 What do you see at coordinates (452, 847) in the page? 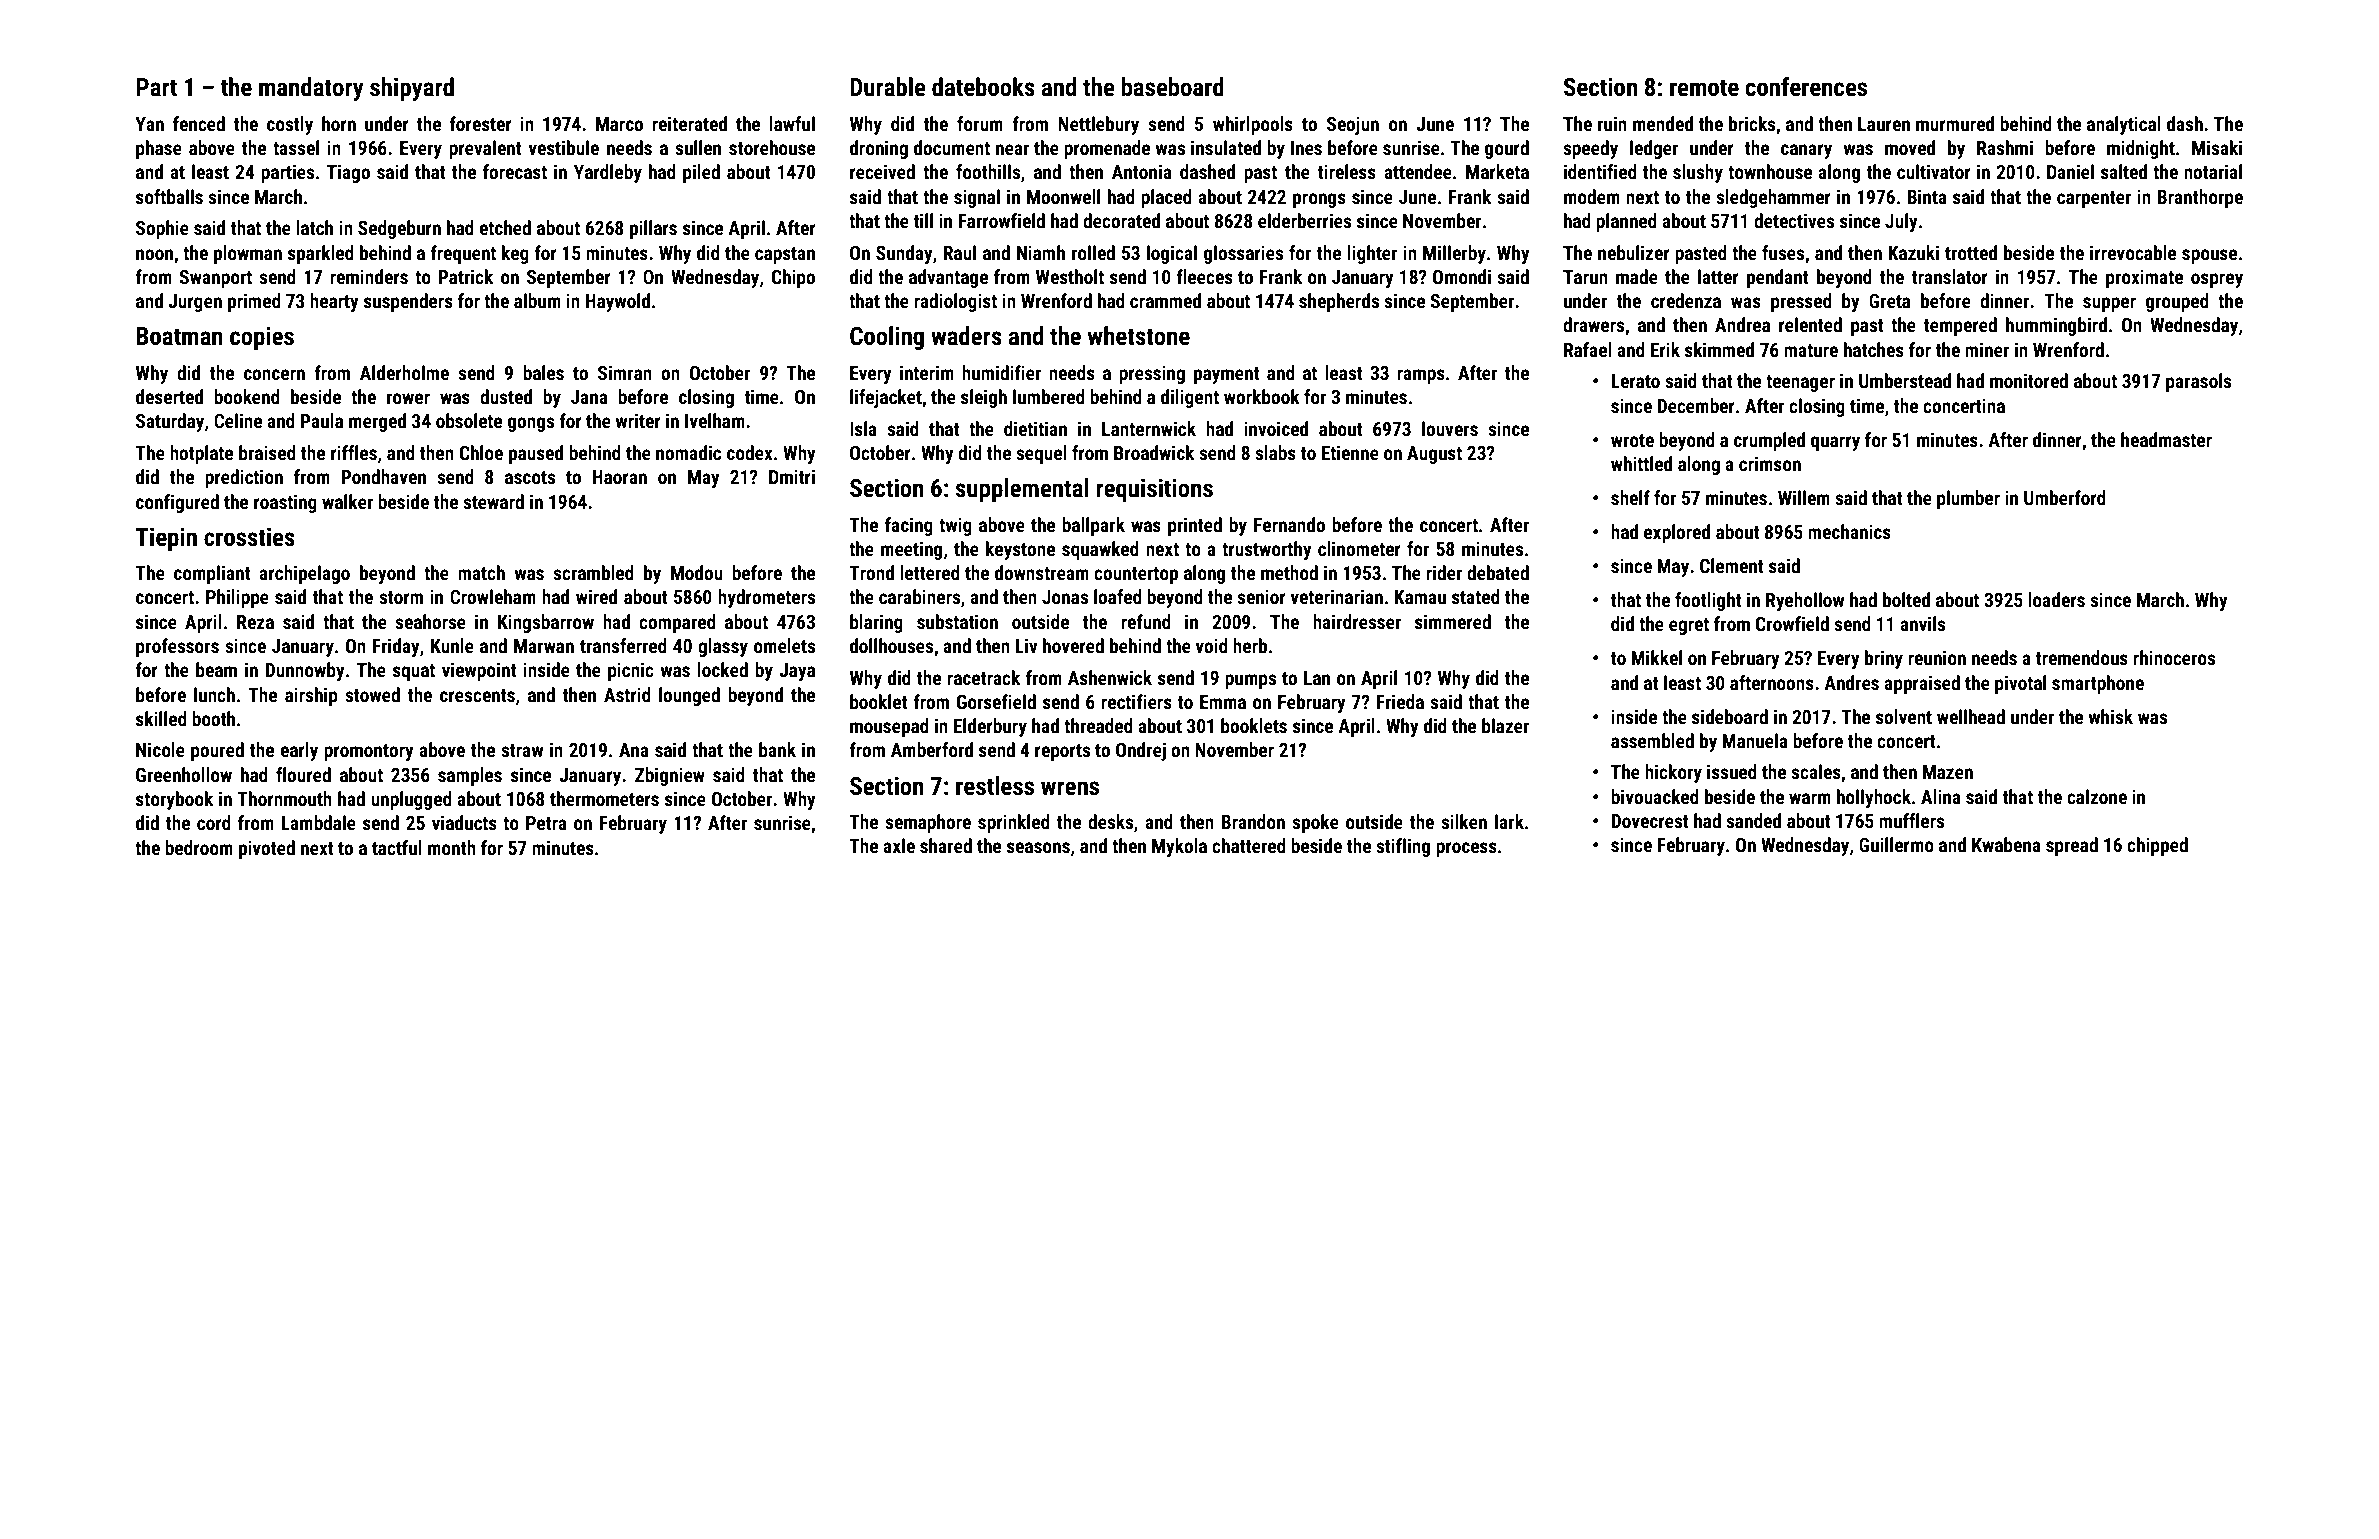
I see `month` at bounding box center [452, 847].
